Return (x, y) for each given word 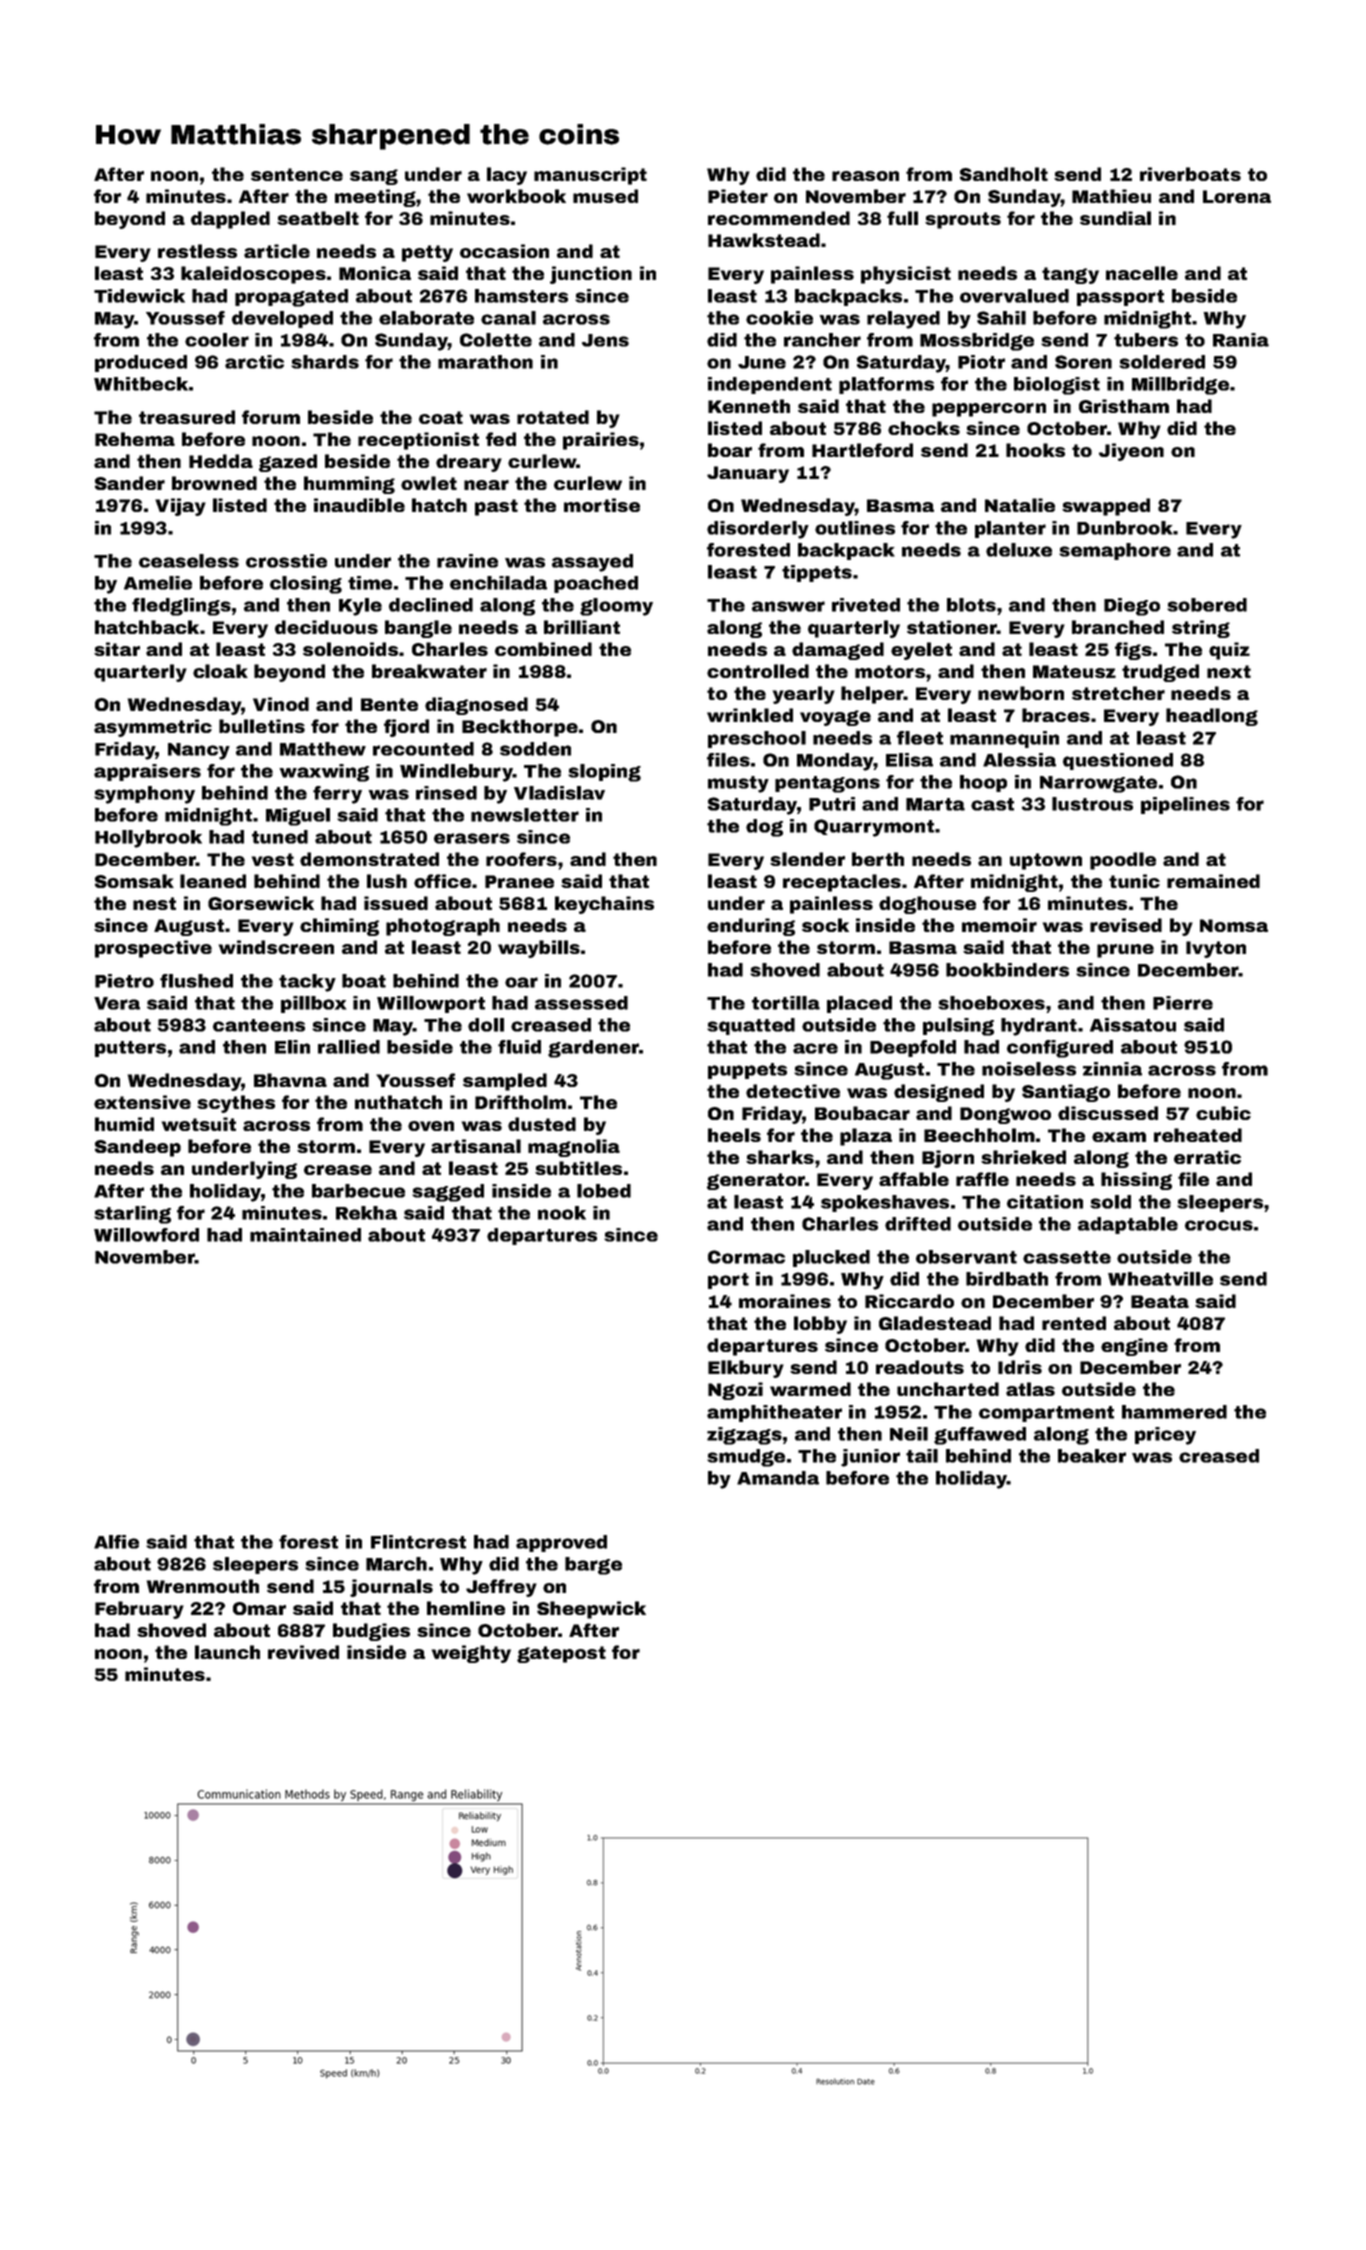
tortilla (786, 1003)
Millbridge (1180, 386)
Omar (259, 1608)
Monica (375, 273)
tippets (817, 573)
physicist (906, 275)
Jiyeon (1131, 452)
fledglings (181, 607)
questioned (1118, 761)
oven (431, 1126)
